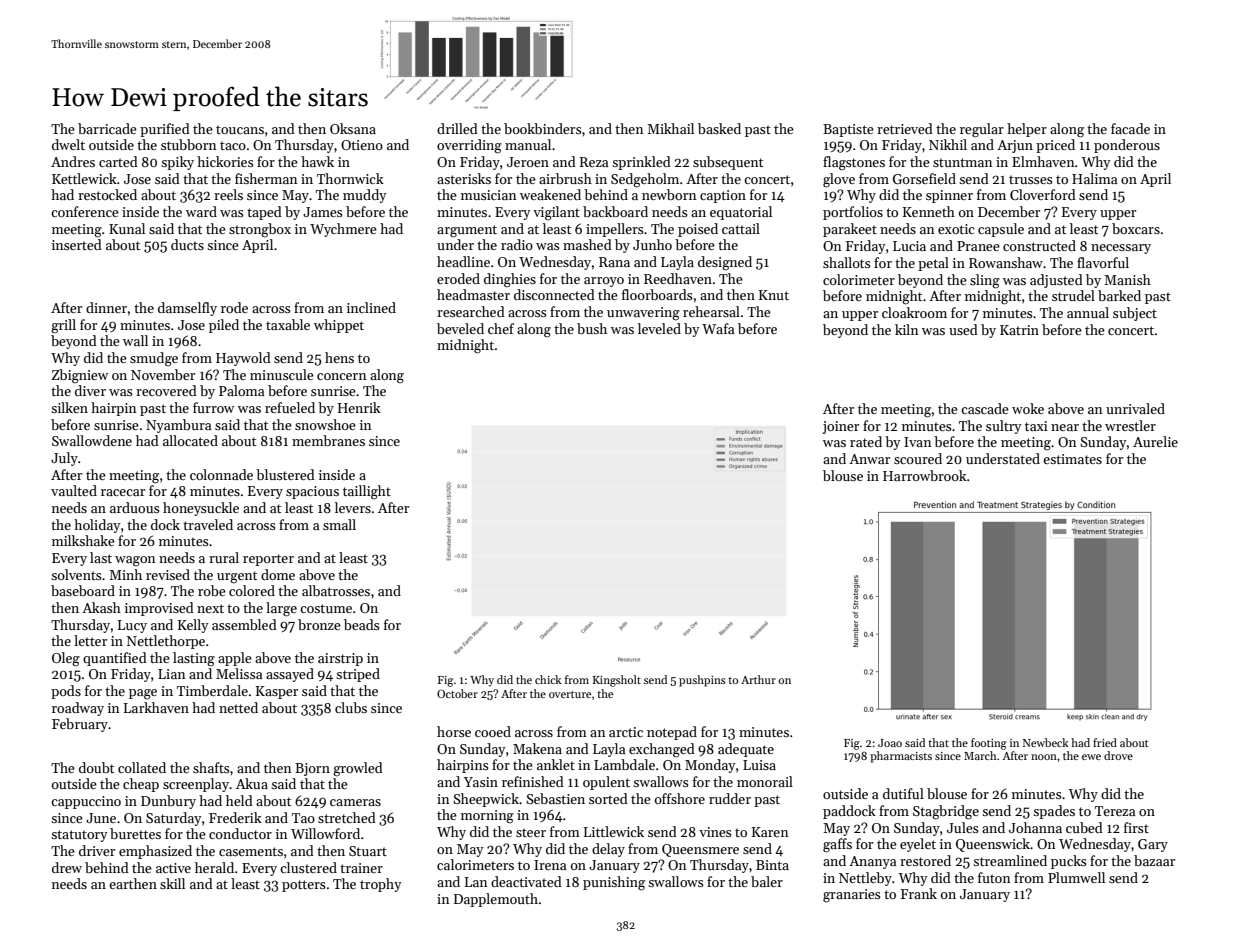  Describe the element at coordinates (641, 163) in the page. I see `sprinkled` at that location.
